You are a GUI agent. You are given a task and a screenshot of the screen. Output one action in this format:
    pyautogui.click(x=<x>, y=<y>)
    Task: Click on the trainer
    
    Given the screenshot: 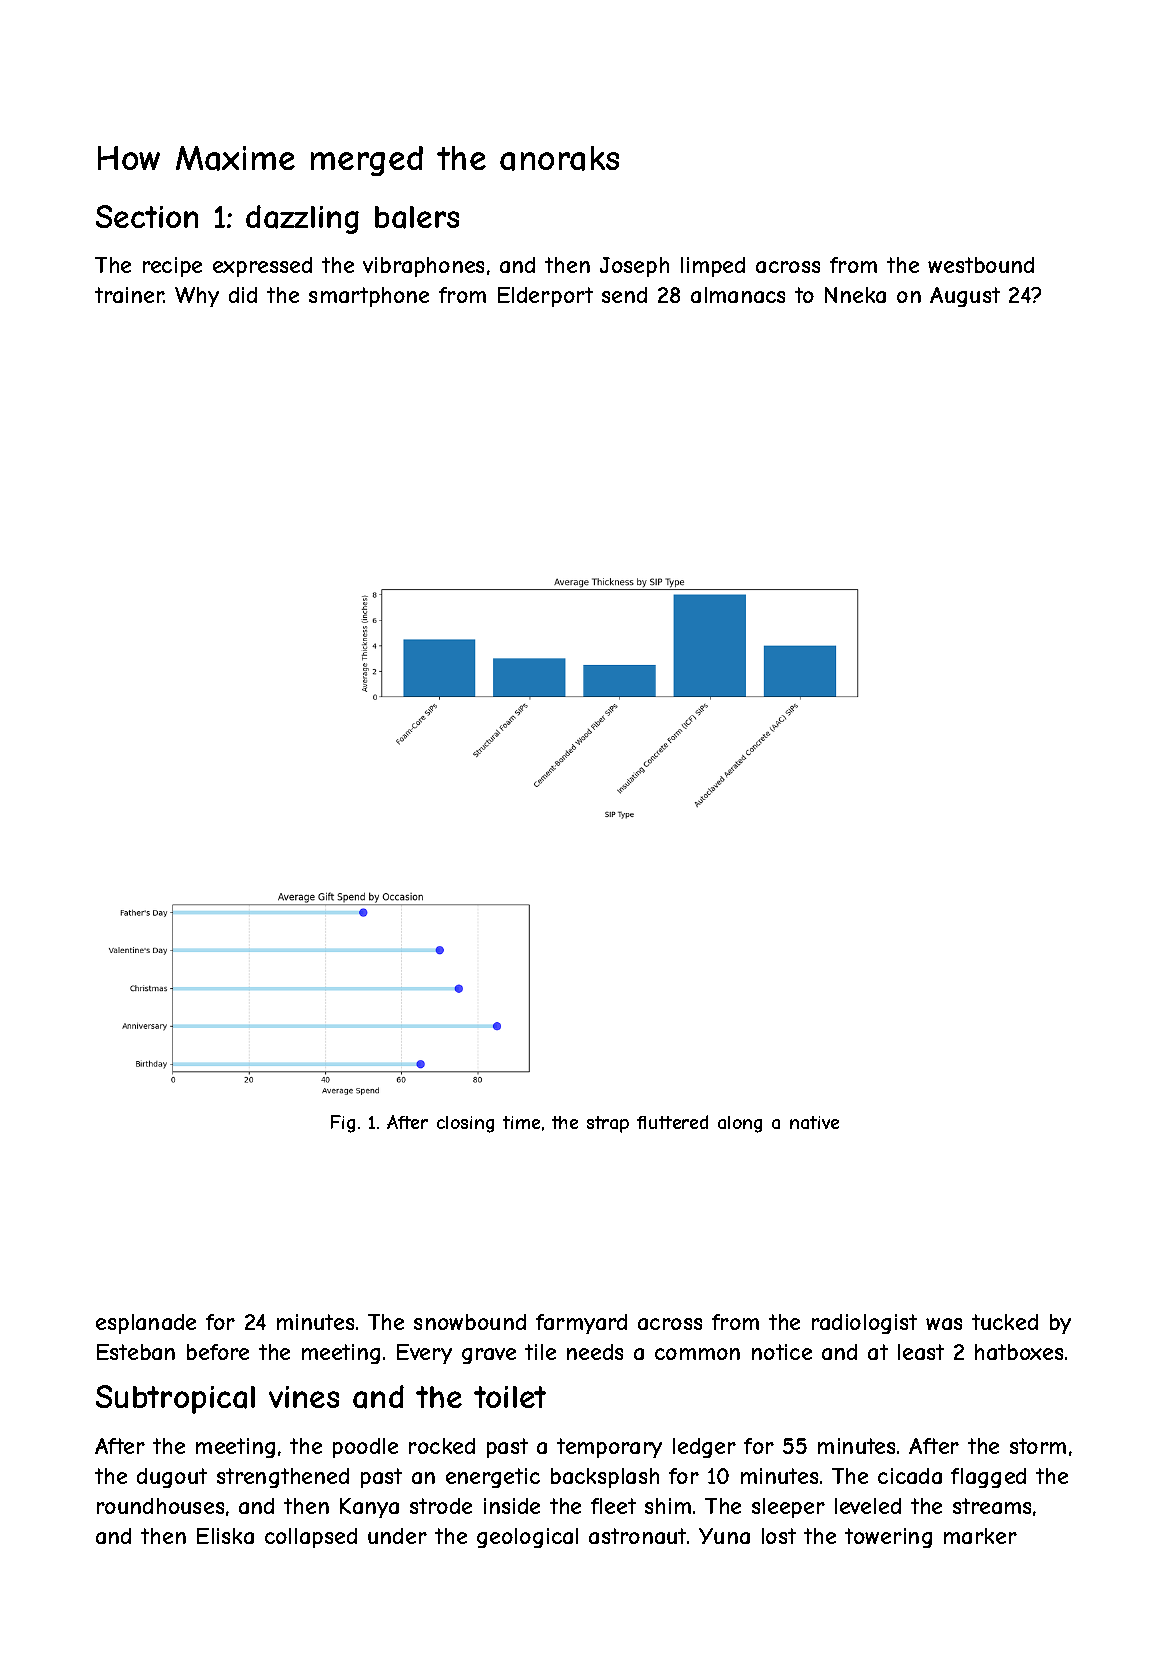 What is the action you would take?
    pyautogui.click(x=129, y=295)
